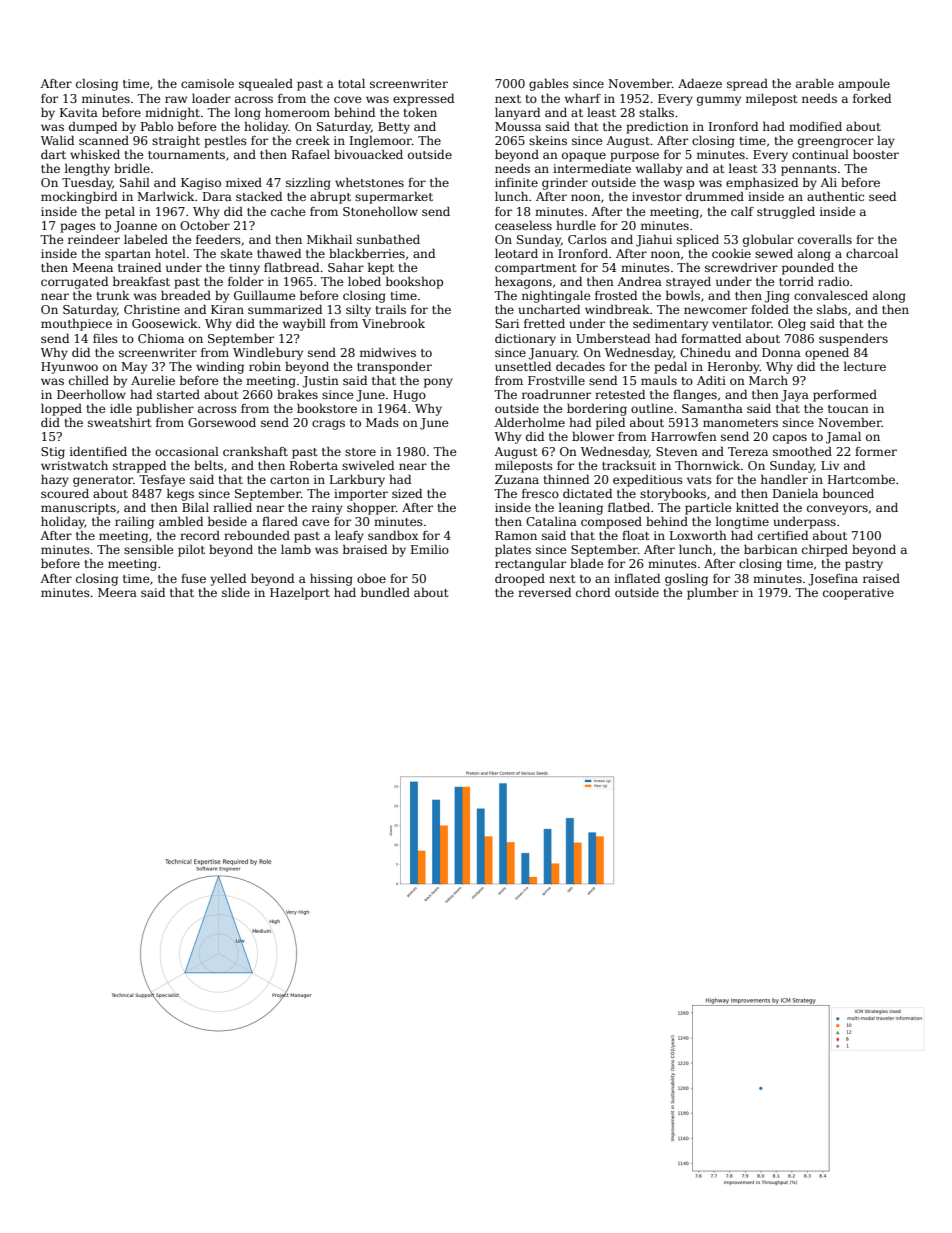  I want to click on Harrowfen, so click(684, 436).
